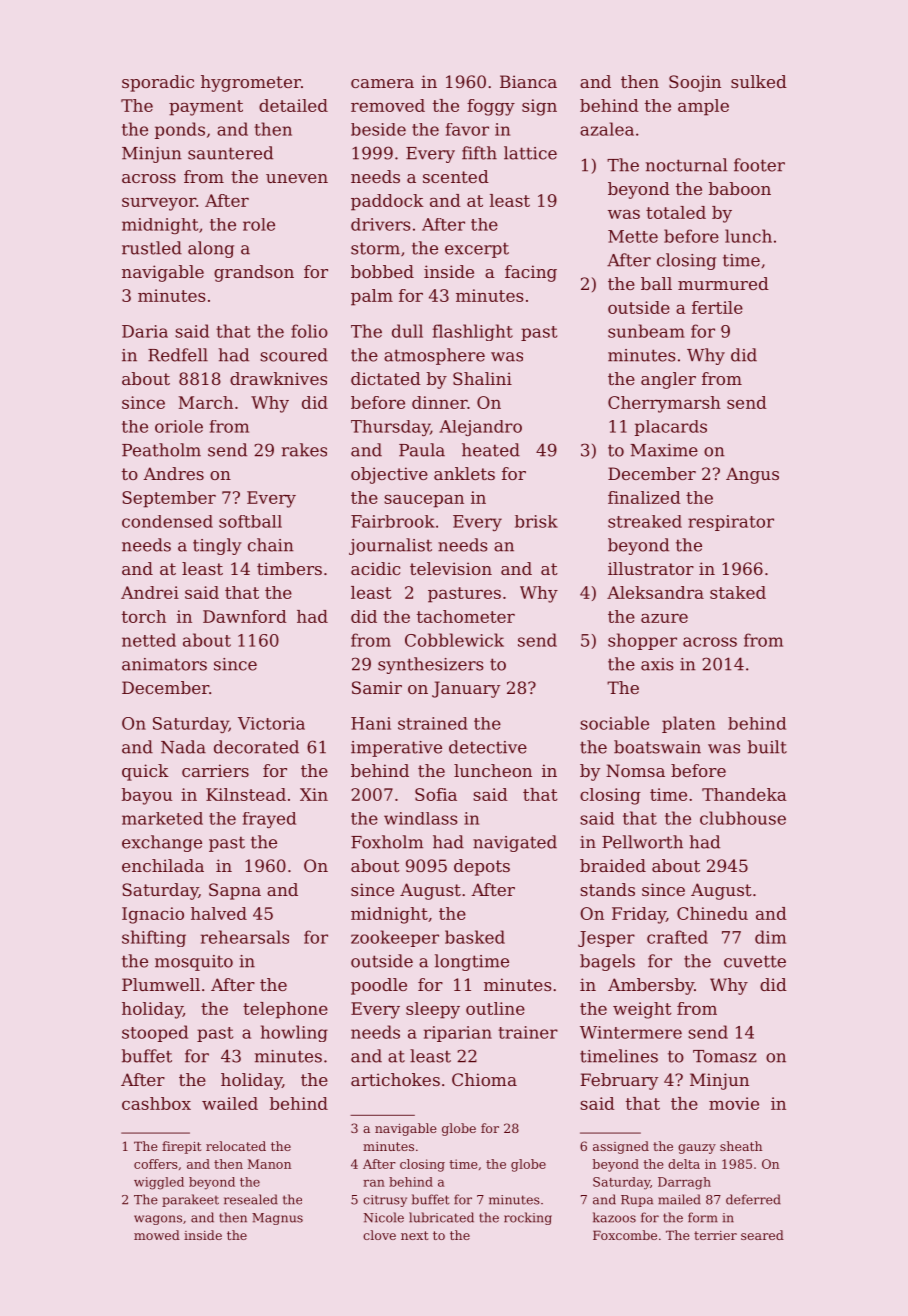  What do you see at coordinates (646, 331) in the page?
I see `sunbeam` at bounding box center [646, 331].
